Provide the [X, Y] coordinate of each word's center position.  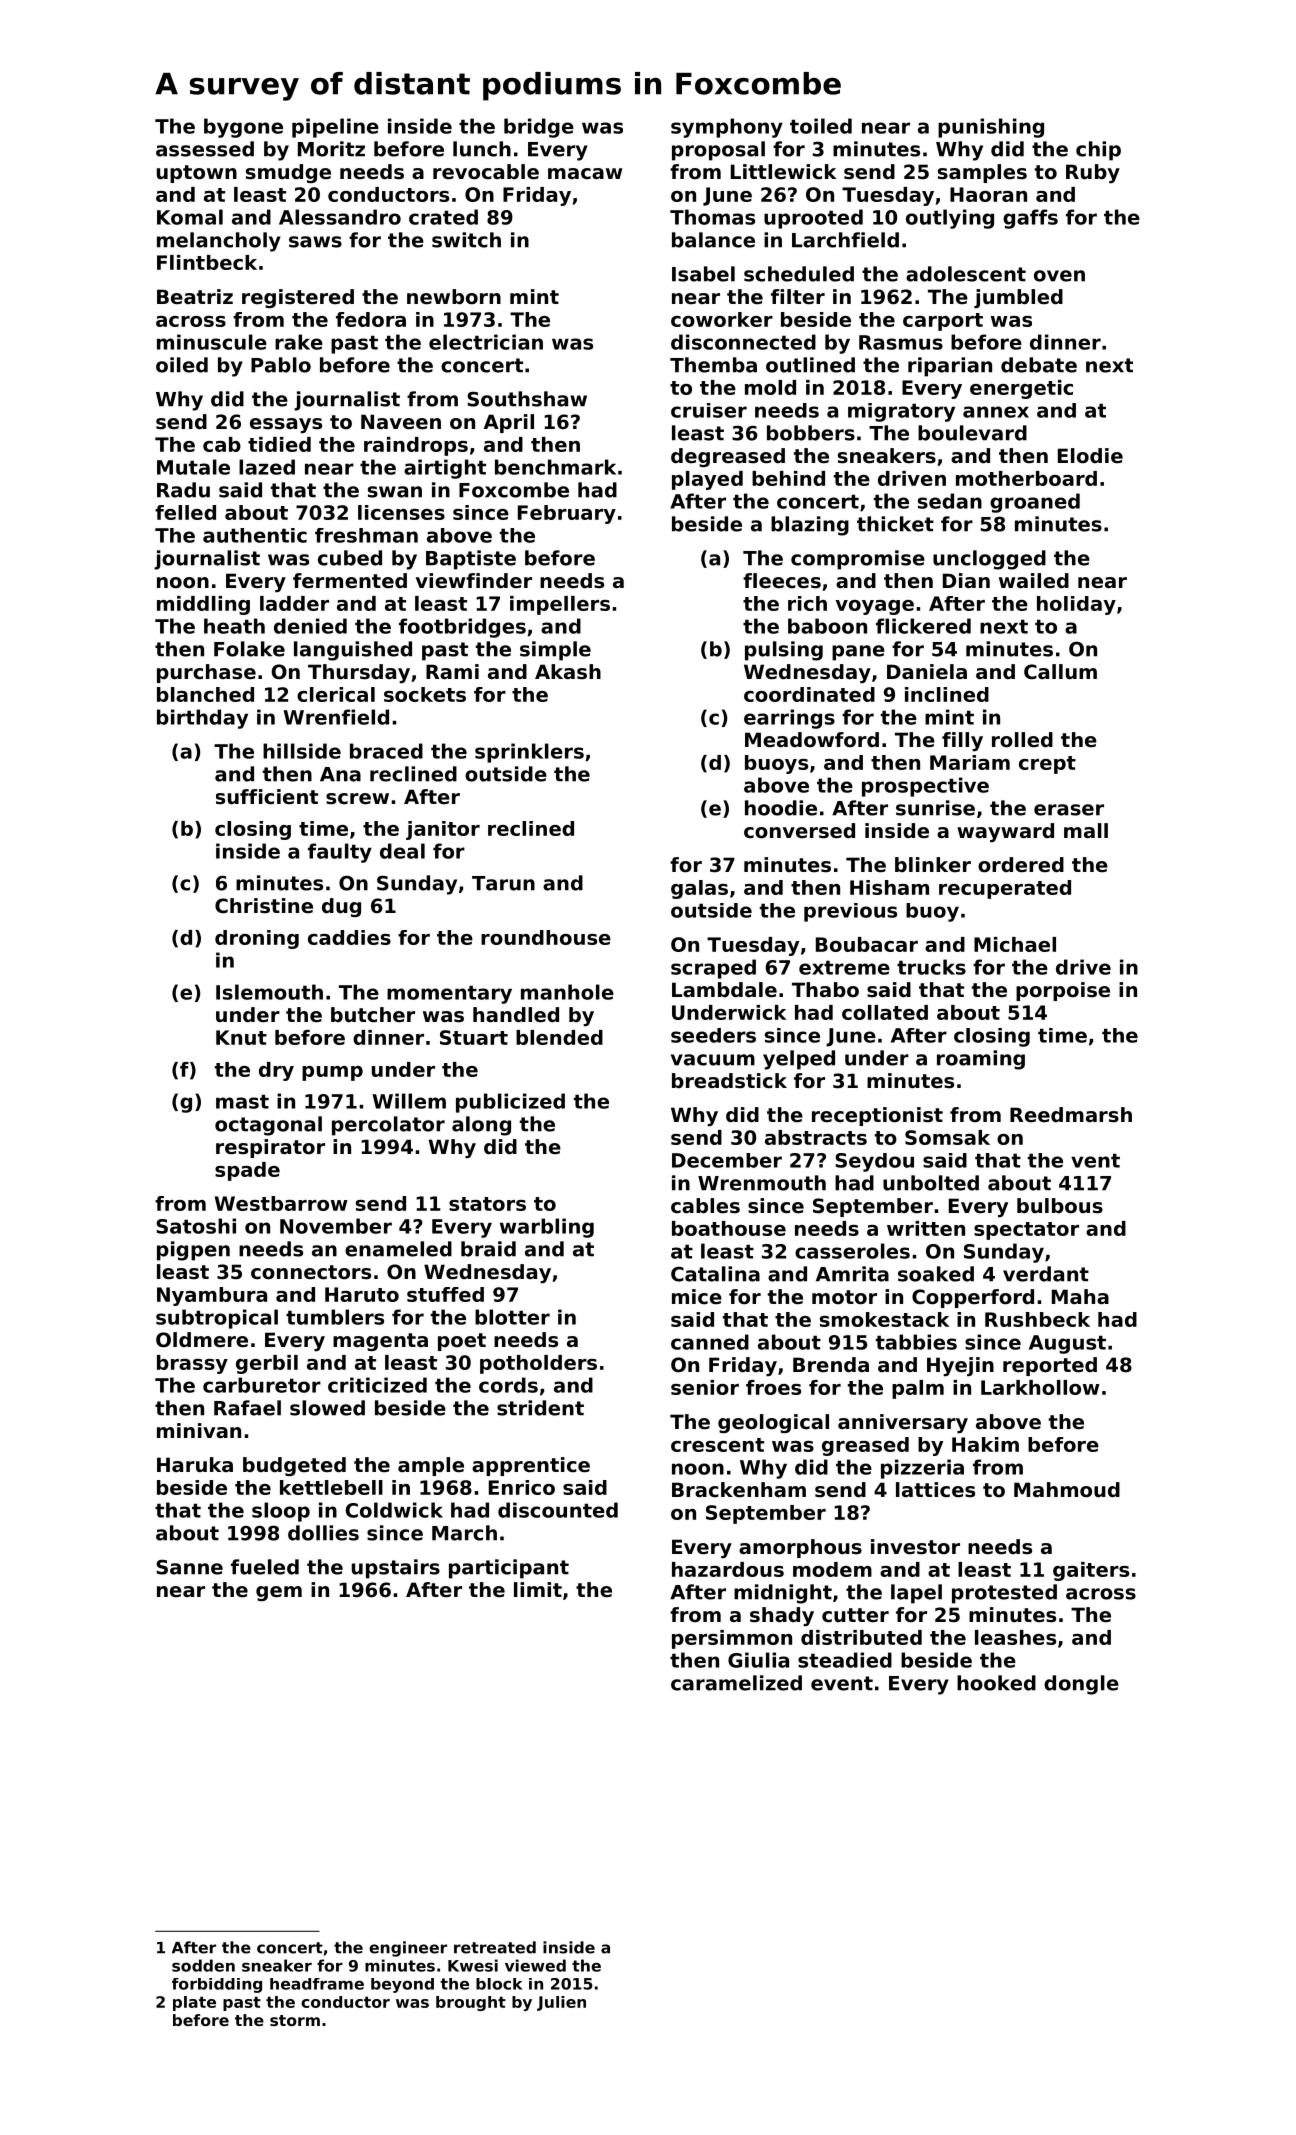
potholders [538, 1364]
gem [279, 1593]
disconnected [743, 342]
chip [1098, 151]
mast [242, 1101]
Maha [1080, 1297]
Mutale [193, 467]
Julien [561, 2003]
